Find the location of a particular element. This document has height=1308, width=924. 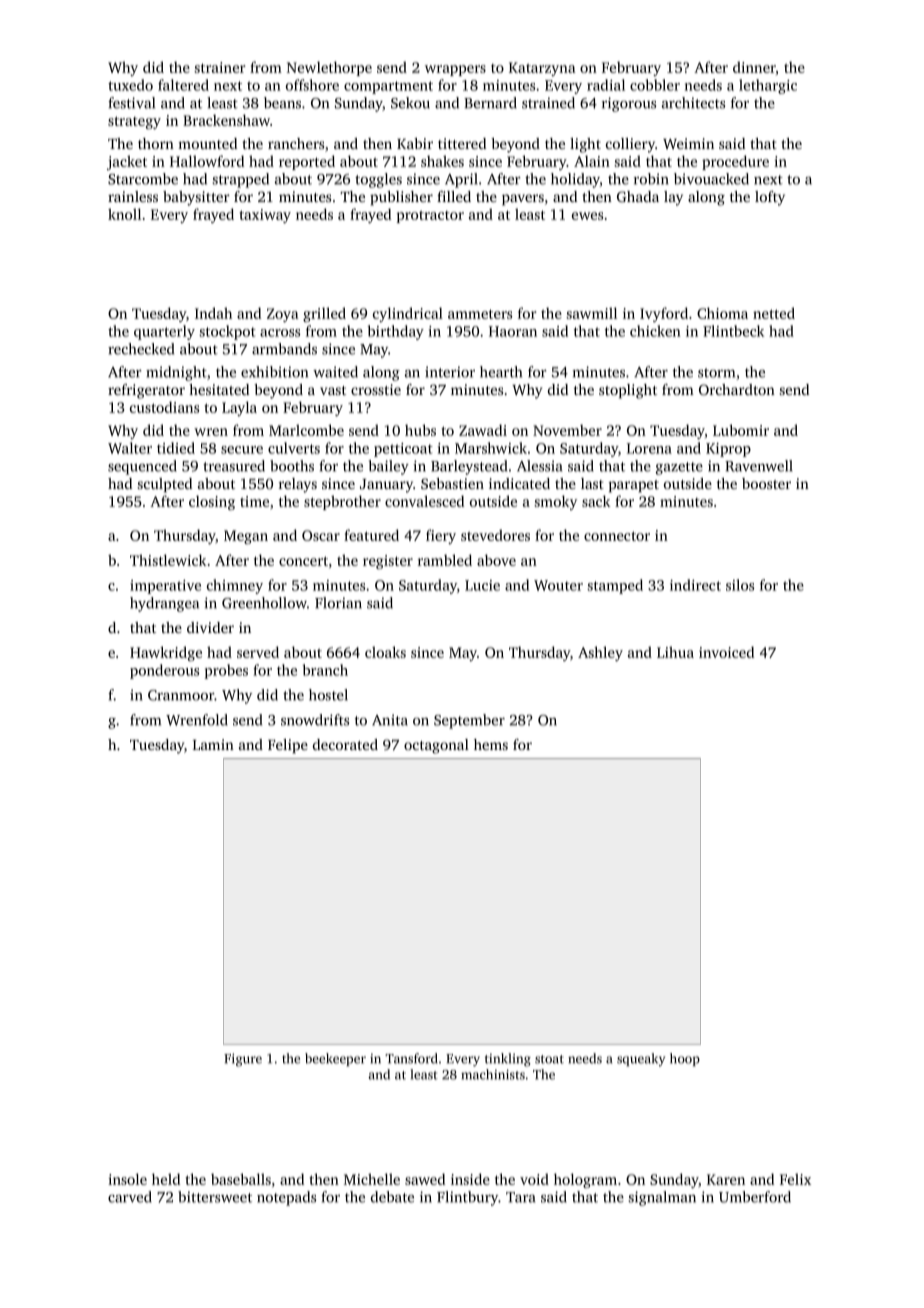

tuxedo is located at coordinates (130, 85).
